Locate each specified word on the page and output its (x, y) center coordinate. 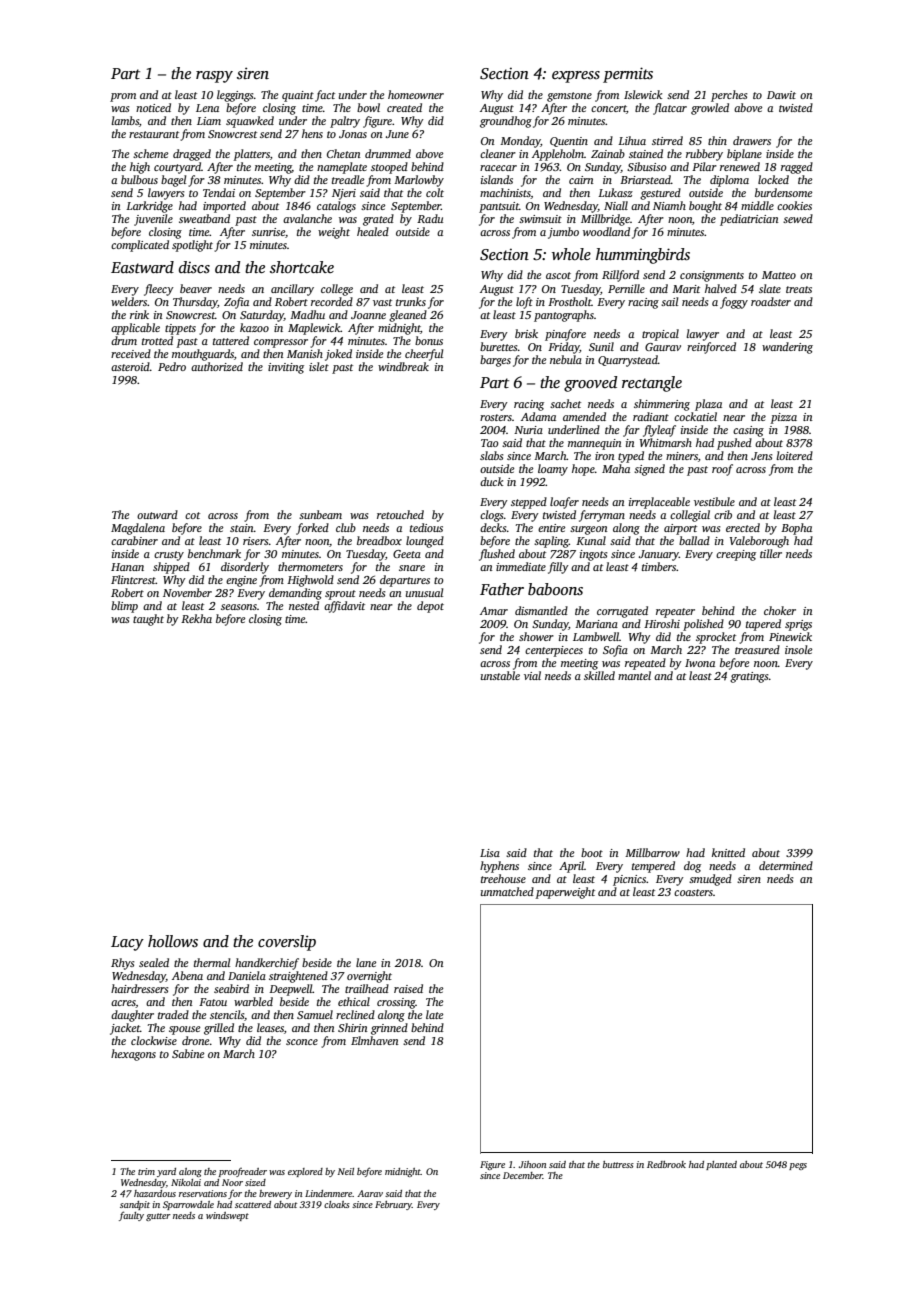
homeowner (416, 94)
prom (123, 97)
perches (729, 96)
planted (721, 1165)
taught (148, 620)
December (523, 1175)
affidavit (344, 607)
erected (743, 527)
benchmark (214, 553)
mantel (634, 675)
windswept (227, 1216)
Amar (494, 611)
